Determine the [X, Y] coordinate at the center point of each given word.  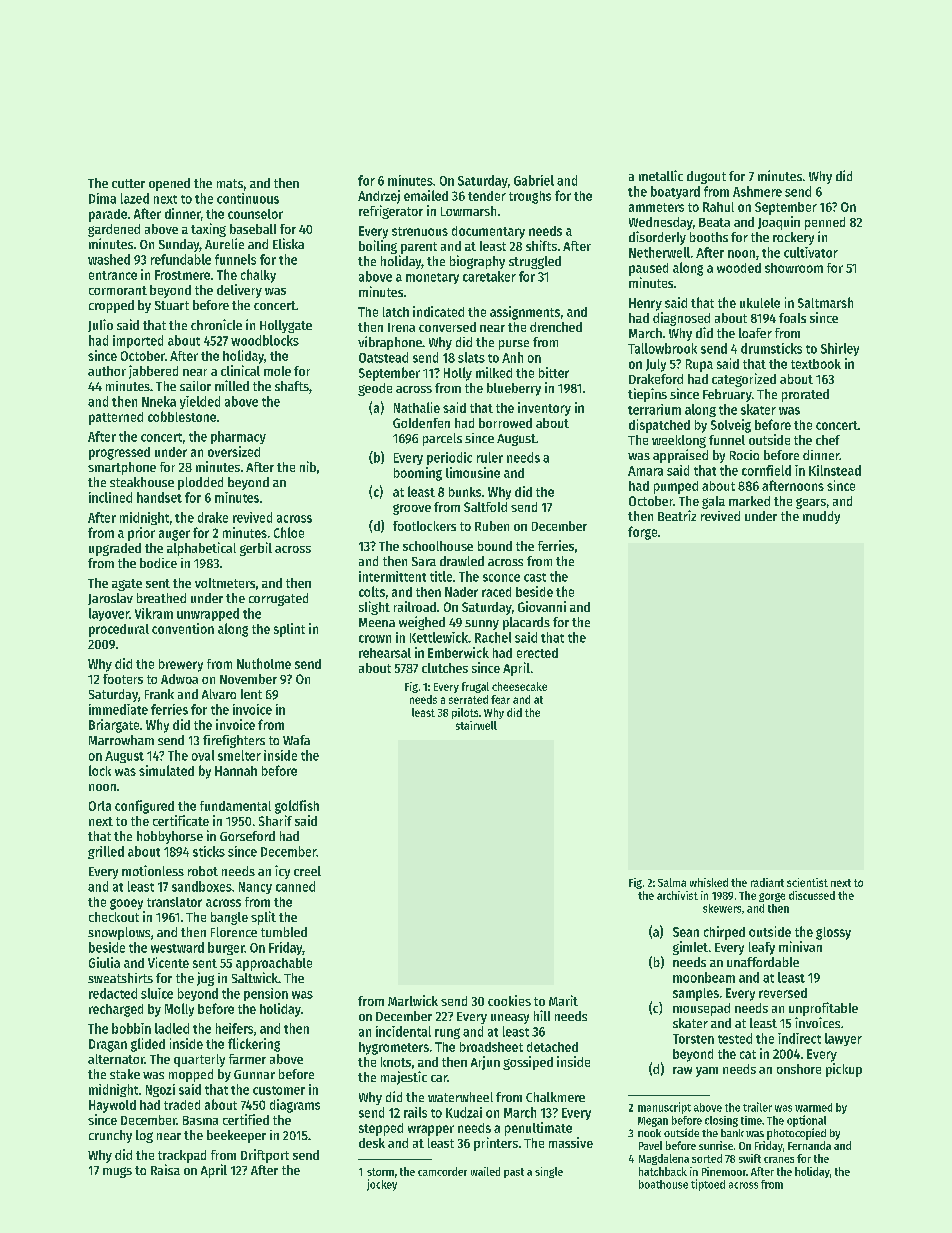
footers [123, 679]
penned [825, 223]
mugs [117, 1172]
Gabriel [534, 180]
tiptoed [708, 1185]
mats [230, 183]
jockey [382, 1185]
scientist [807, 882]
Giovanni [542, 606]
